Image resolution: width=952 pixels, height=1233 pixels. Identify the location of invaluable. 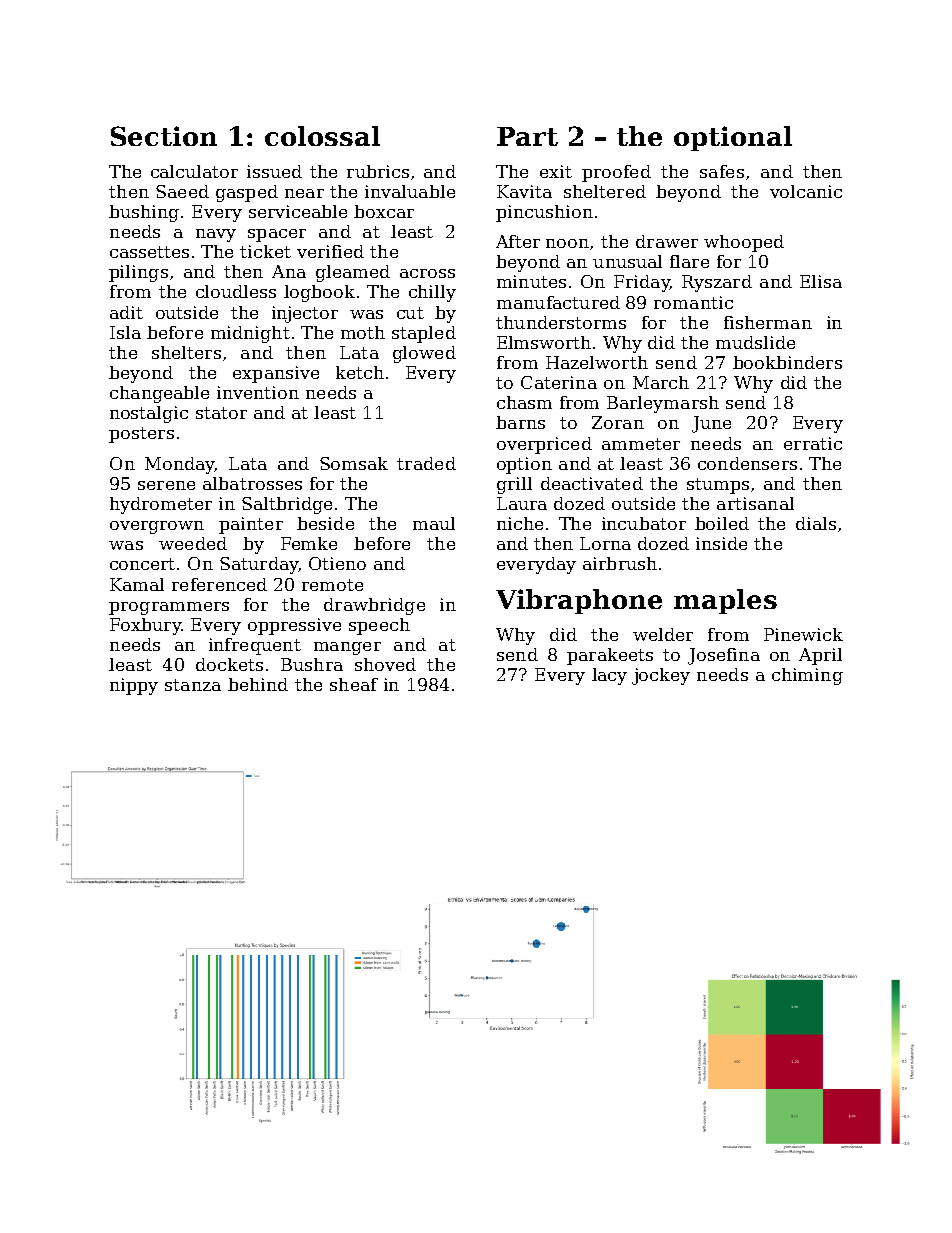
(410, 191).
